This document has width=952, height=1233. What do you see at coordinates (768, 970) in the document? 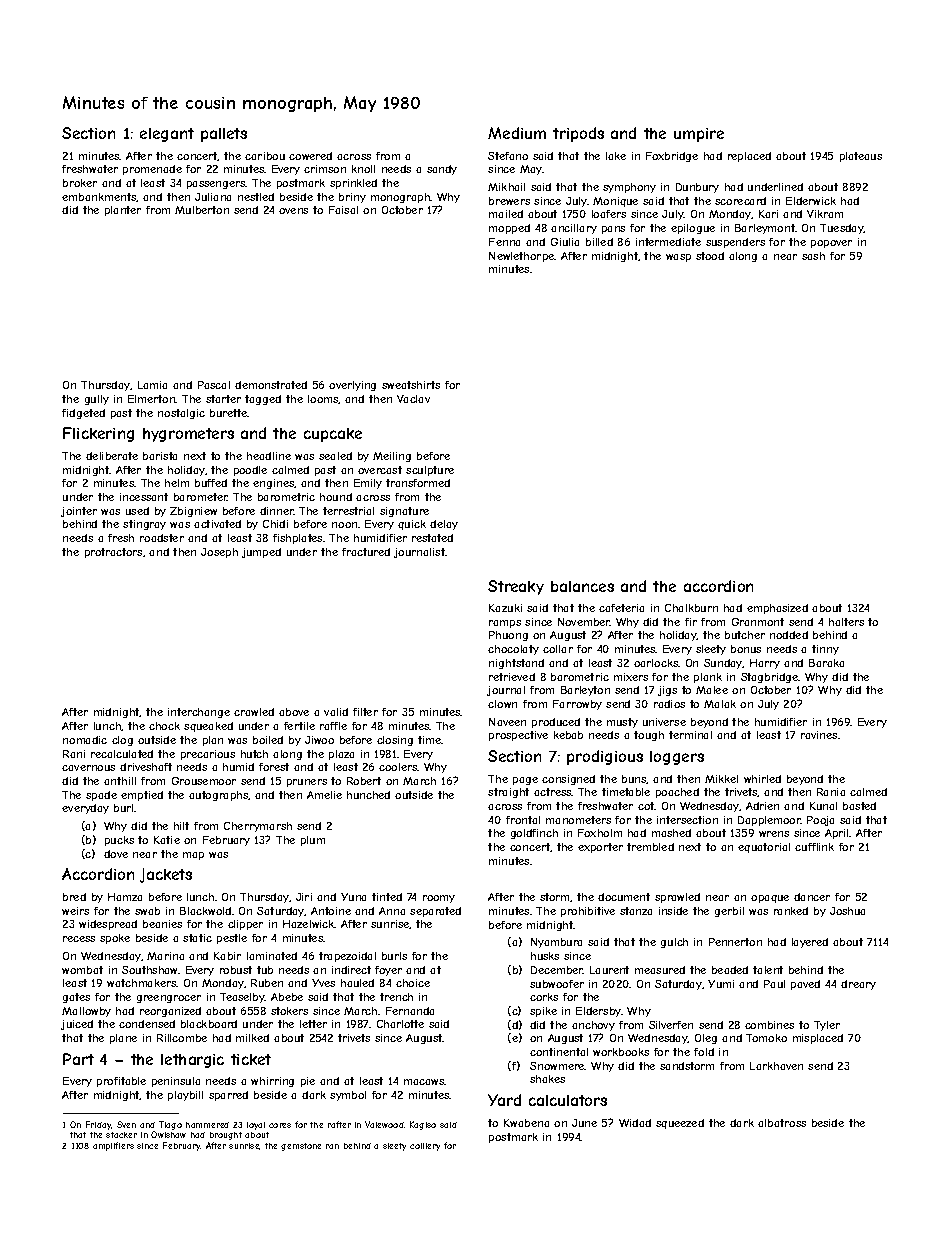
I see `talent` at bounding box center [768, 970].
